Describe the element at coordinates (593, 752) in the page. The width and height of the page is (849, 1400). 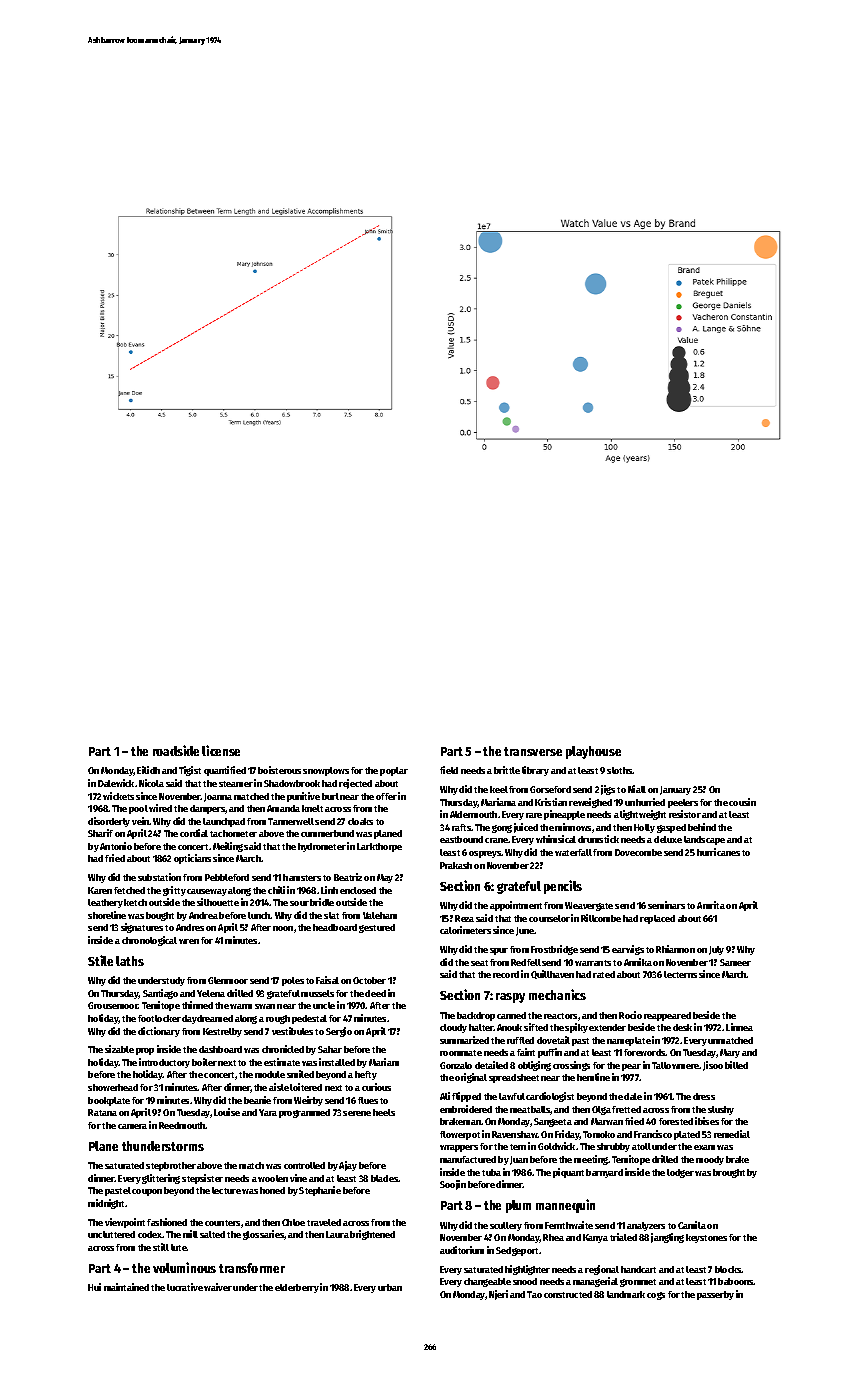
I see `playhouse` at that location.
